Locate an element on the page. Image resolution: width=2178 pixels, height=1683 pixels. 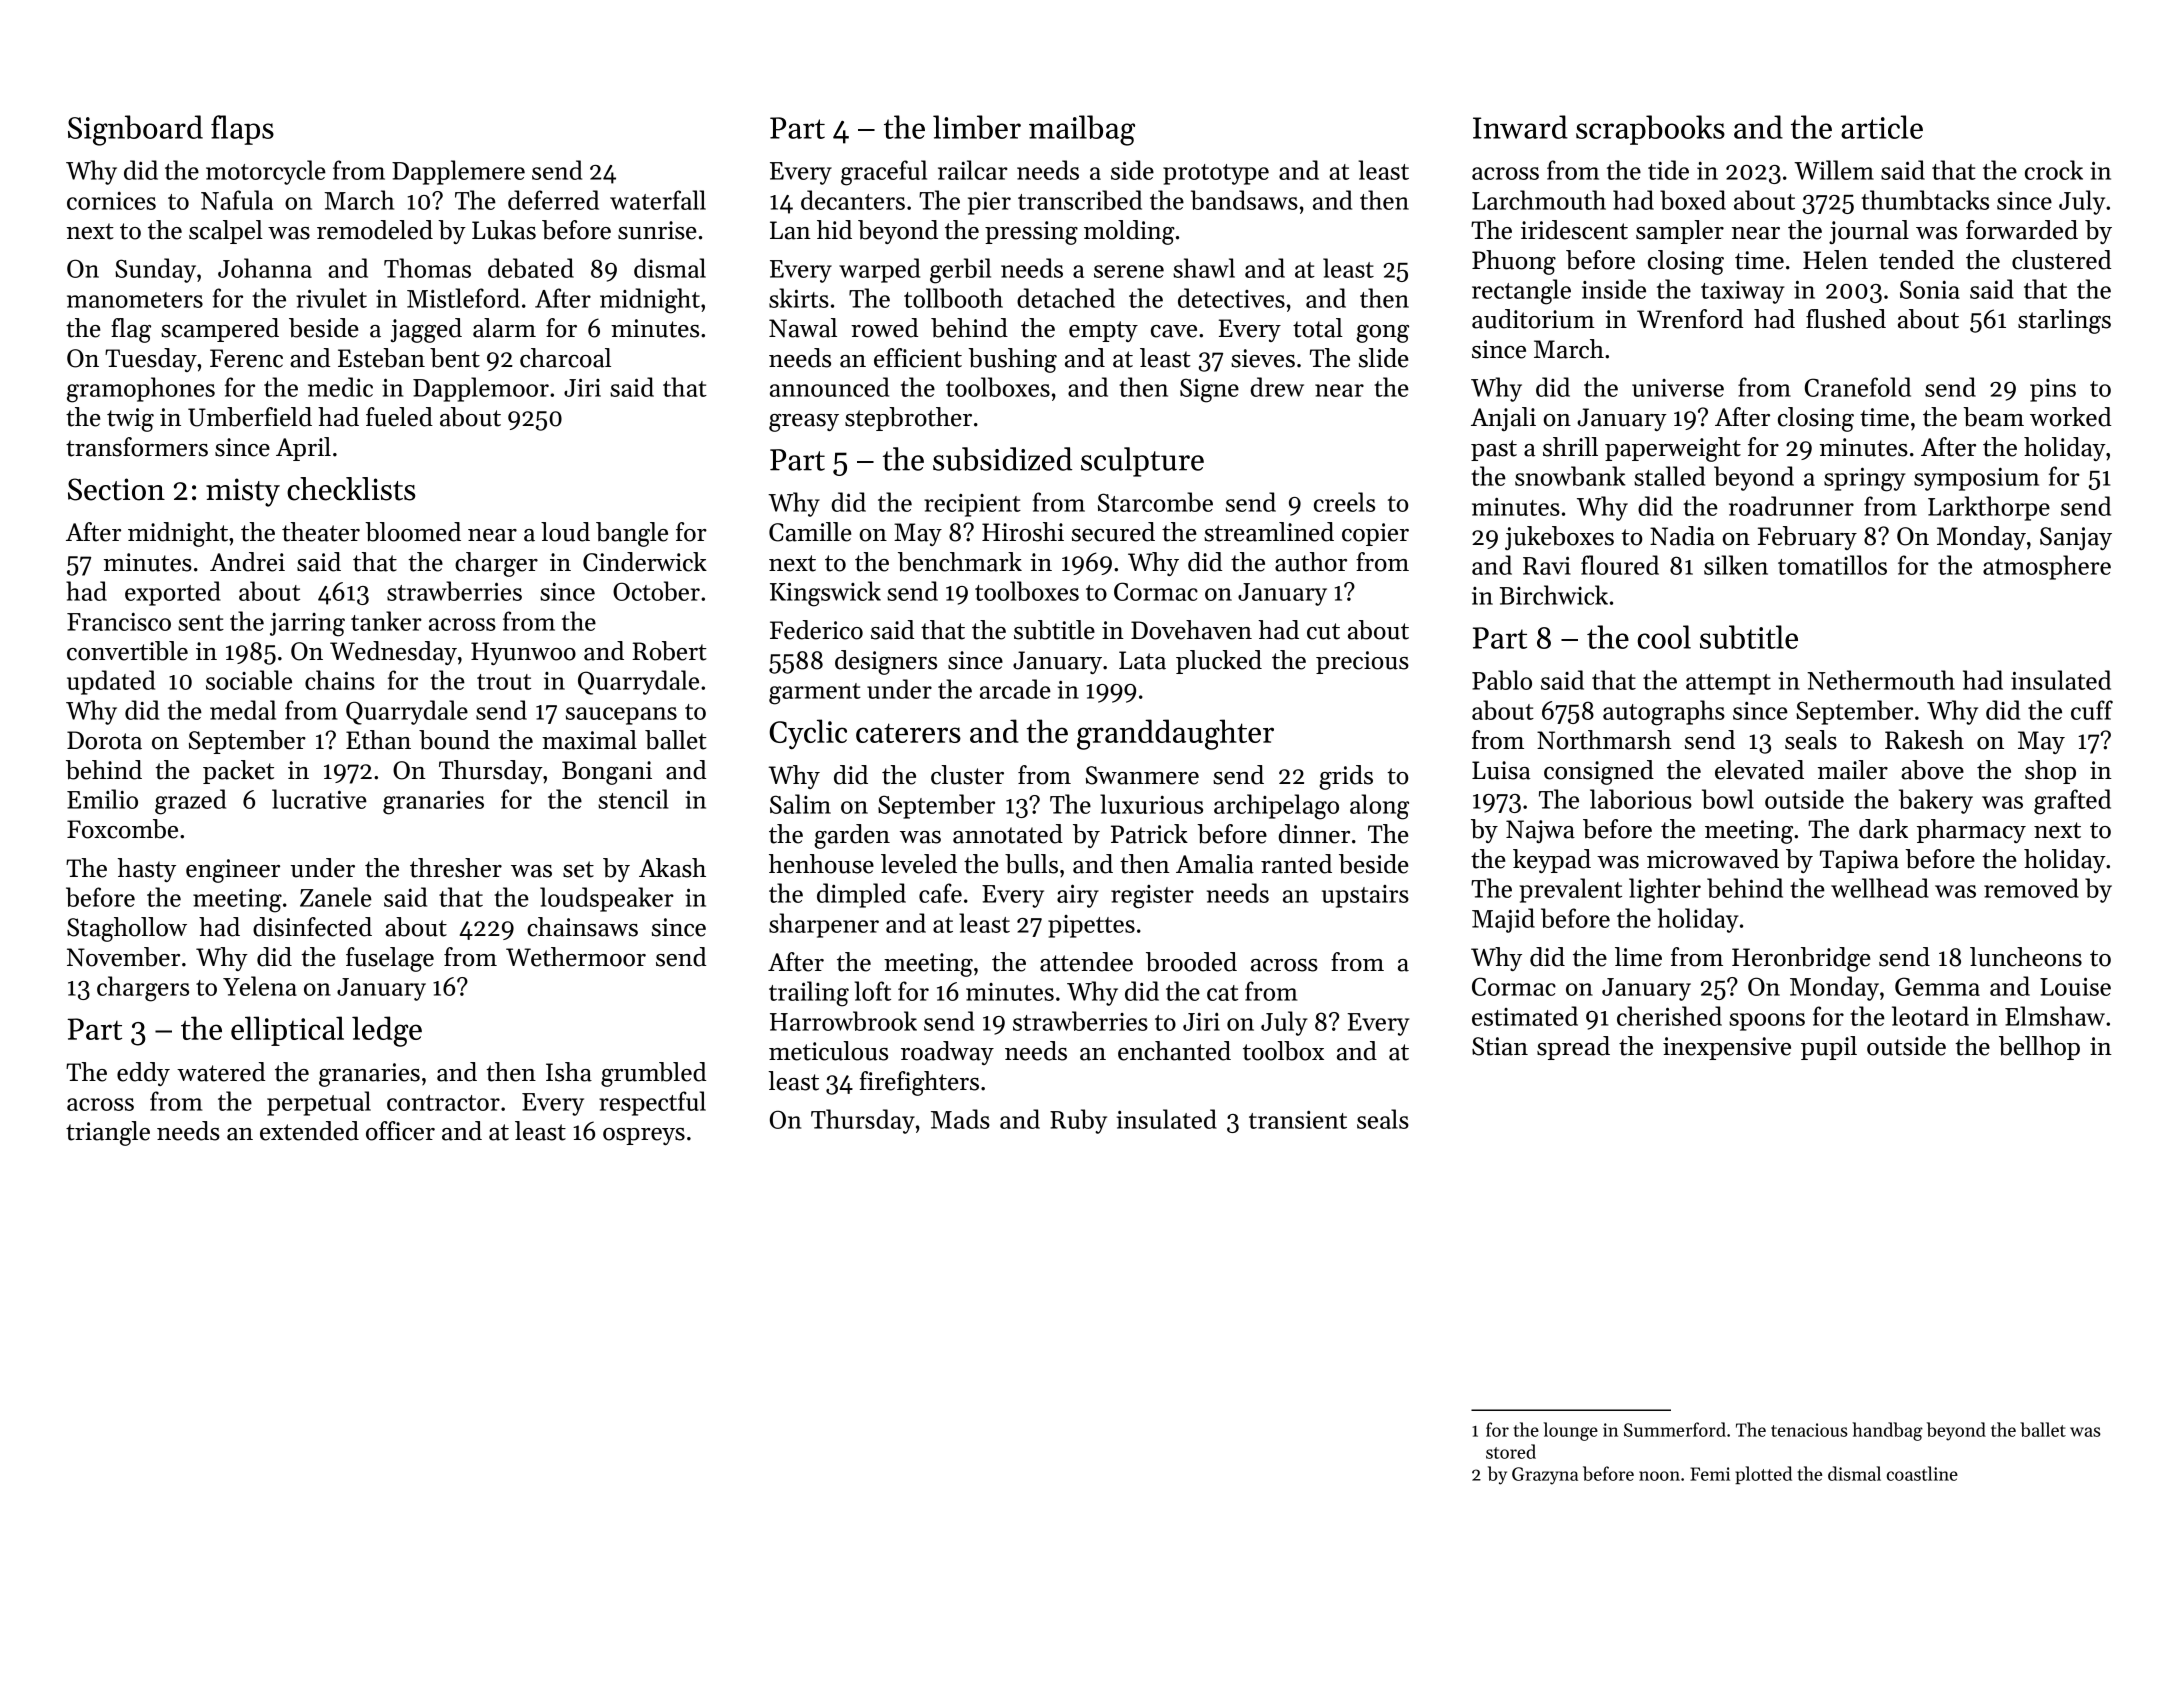
garment is located at coordinates (815, 694).
